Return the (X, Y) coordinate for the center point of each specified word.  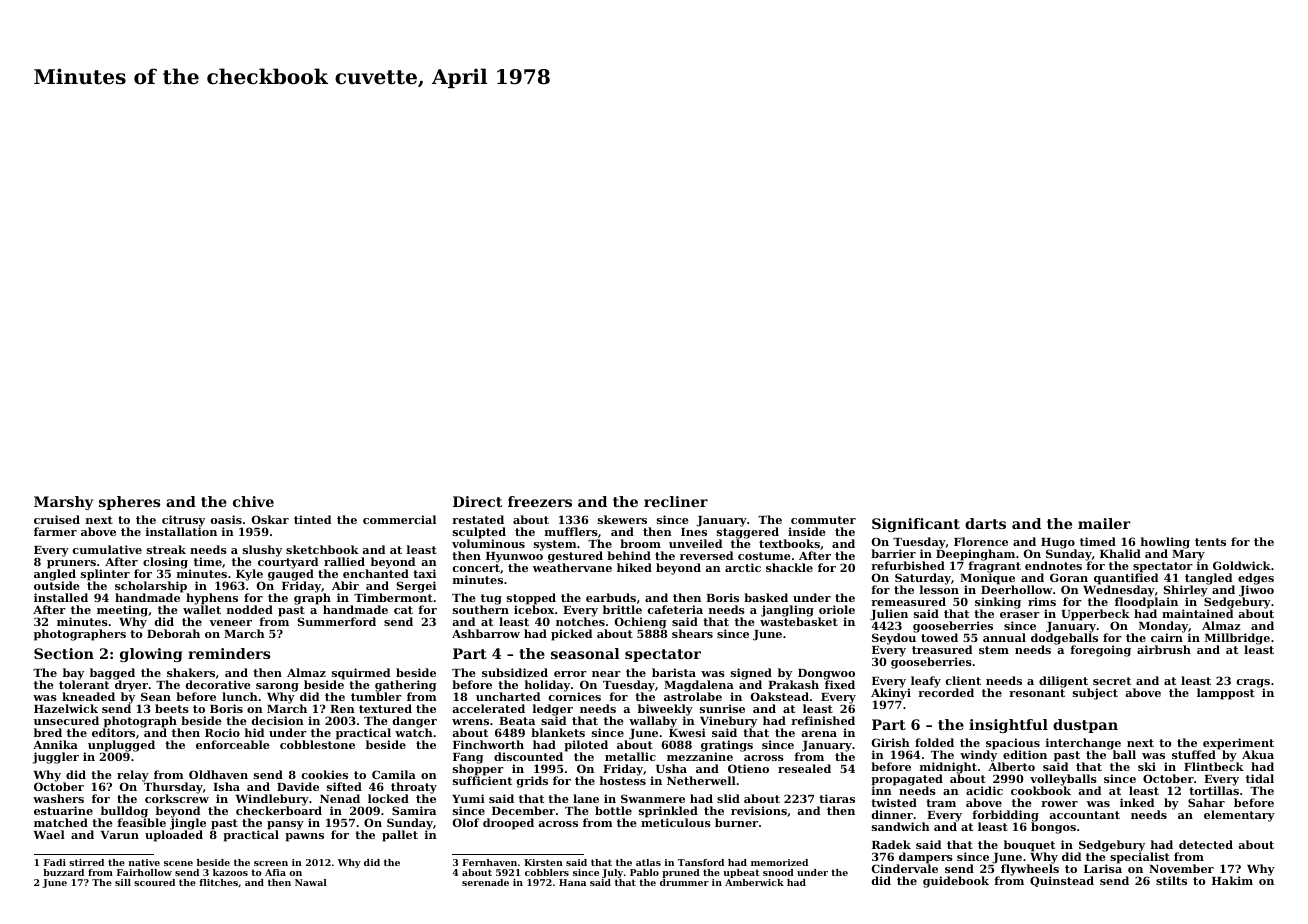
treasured (942, 649)
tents (1210, 542)
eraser (1020, 615)
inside (807, 531)
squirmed (361, 674)
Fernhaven (489, 862)
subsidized (515, 672)
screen (271, 863)
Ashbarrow (486, 633)
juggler (55, 758)
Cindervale (905, 869)
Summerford (337, 621)
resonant (1037, 693)
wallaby (653, 722)
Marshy (63, 503)
